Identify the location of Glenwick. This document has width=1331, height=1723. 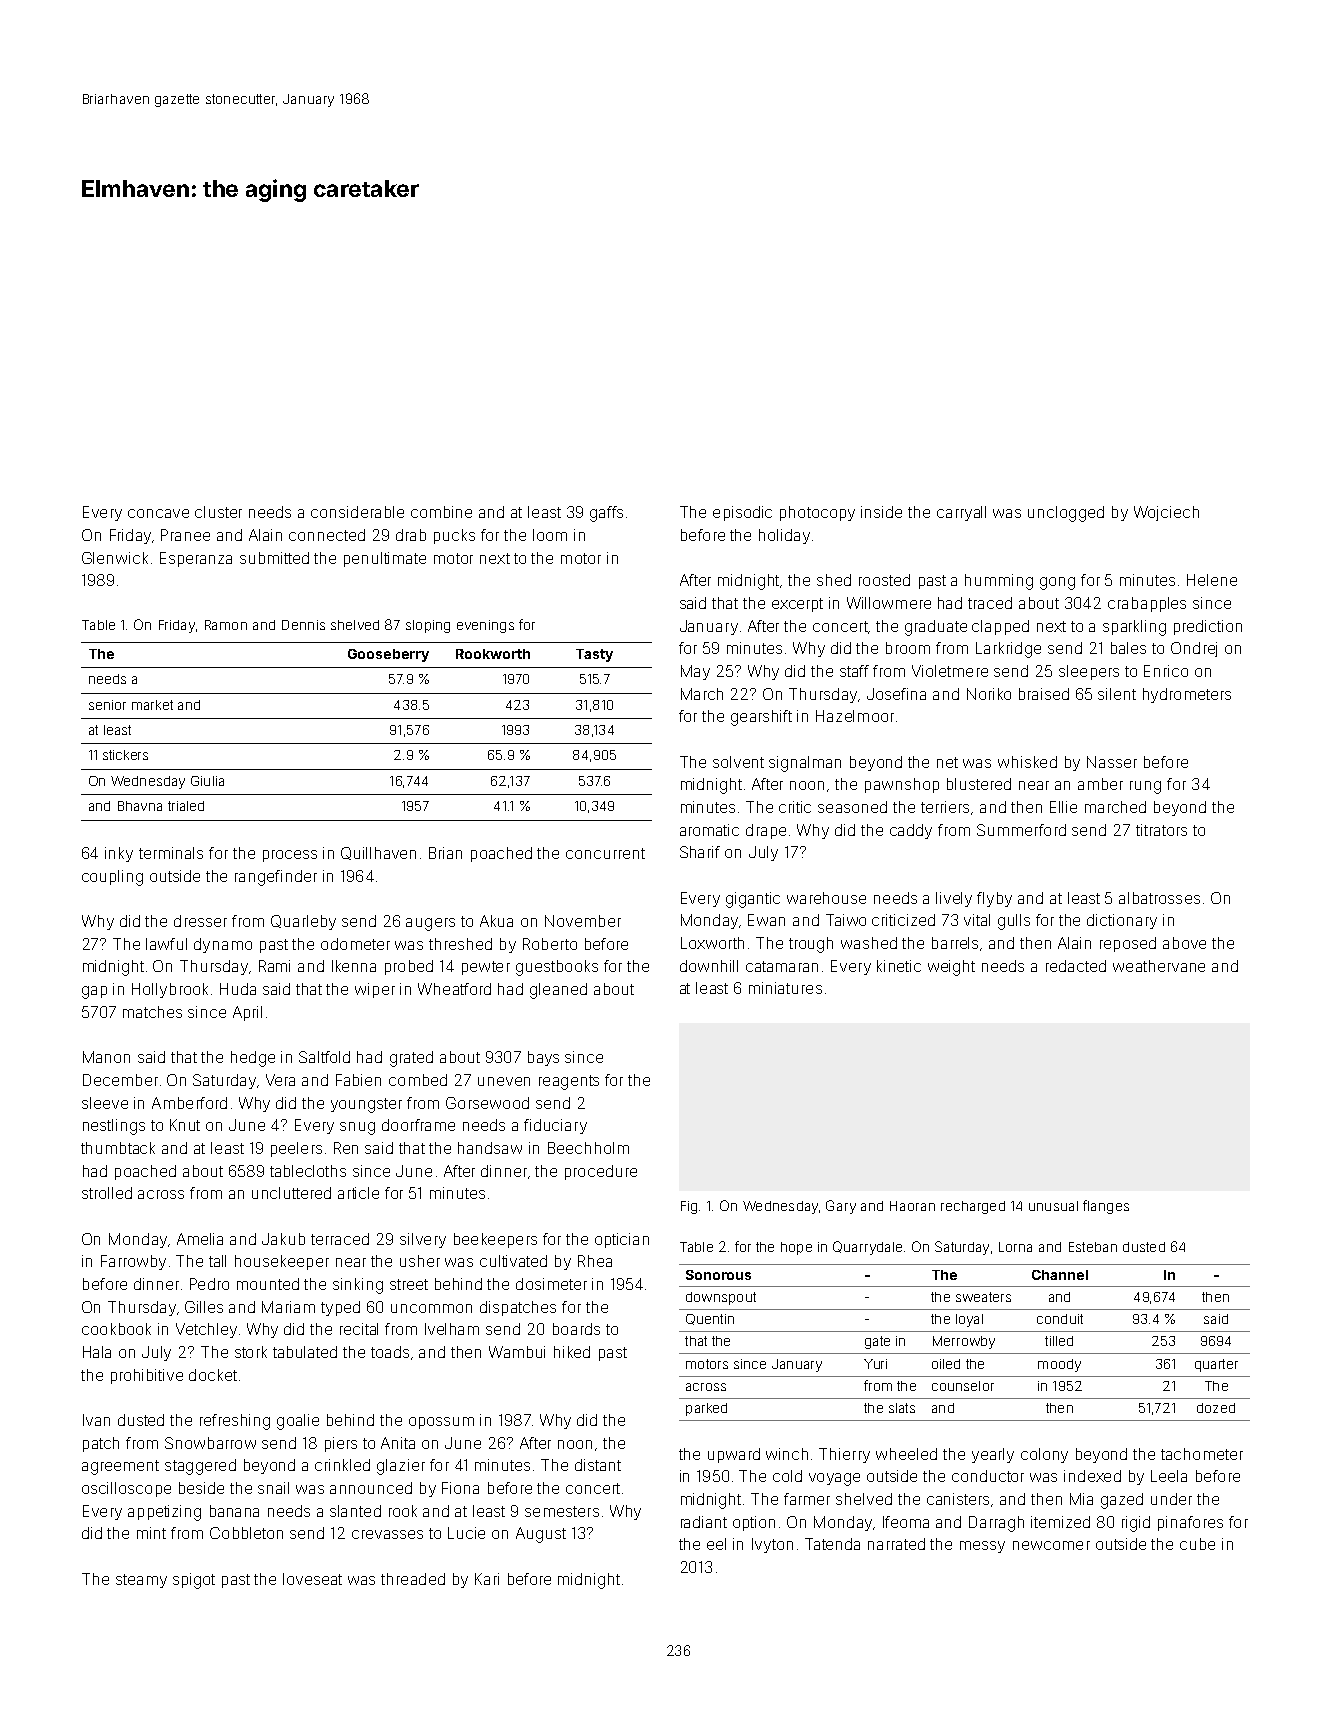
(115, 558).
